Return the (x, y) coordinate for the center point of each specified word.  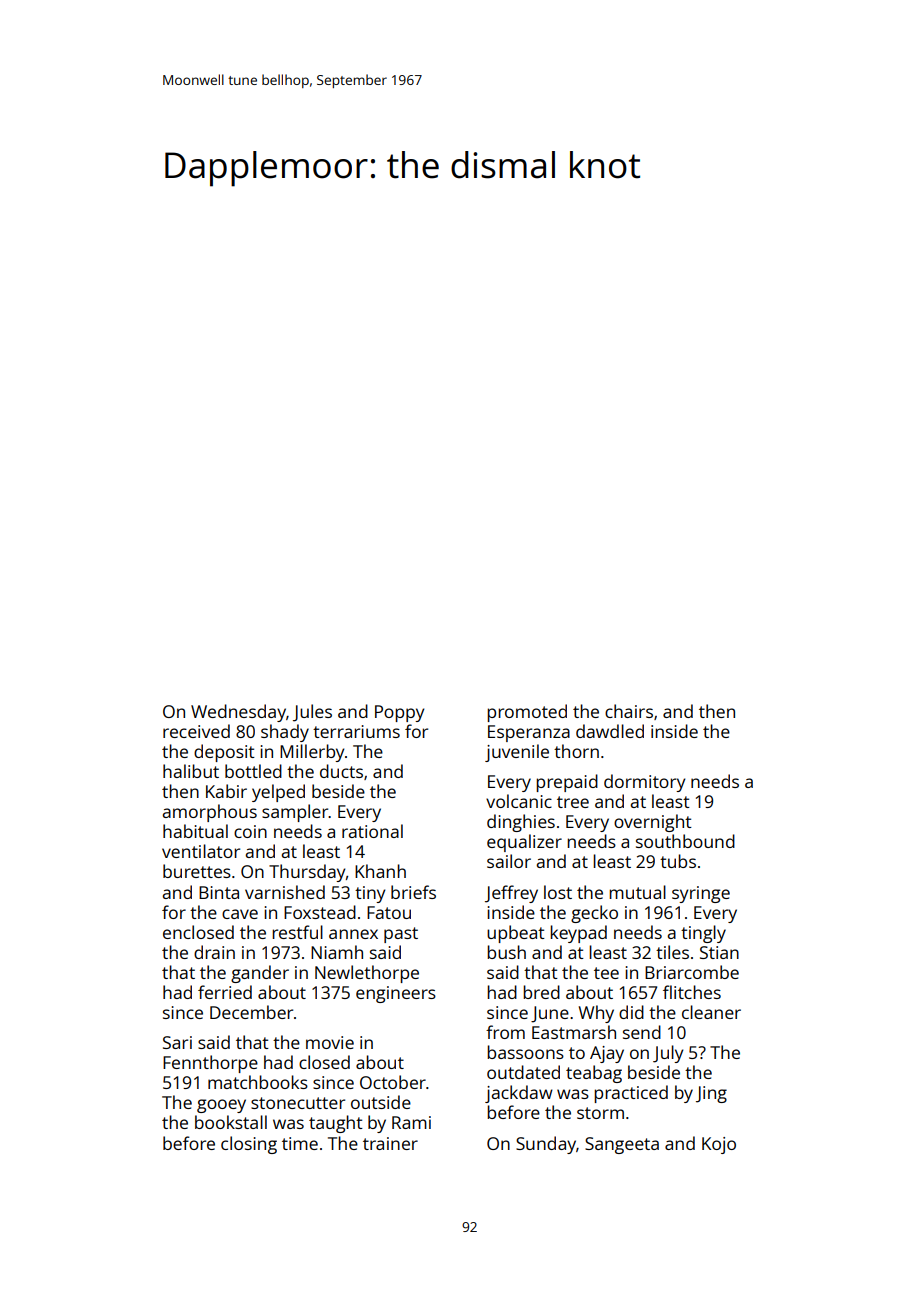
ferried (225, 992)
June (550, 1014)
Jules (312, 713)
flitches (692, 992)
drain (214, 952)
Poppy (400, 713)
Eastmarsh (574, 1032)
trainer (390, 1143)
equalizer (524, 843)
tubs (678, 861)
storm (600, 1113)
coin (250, 831)
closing (249, 1145)
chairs (629, 711)
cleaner (711, 1012)
